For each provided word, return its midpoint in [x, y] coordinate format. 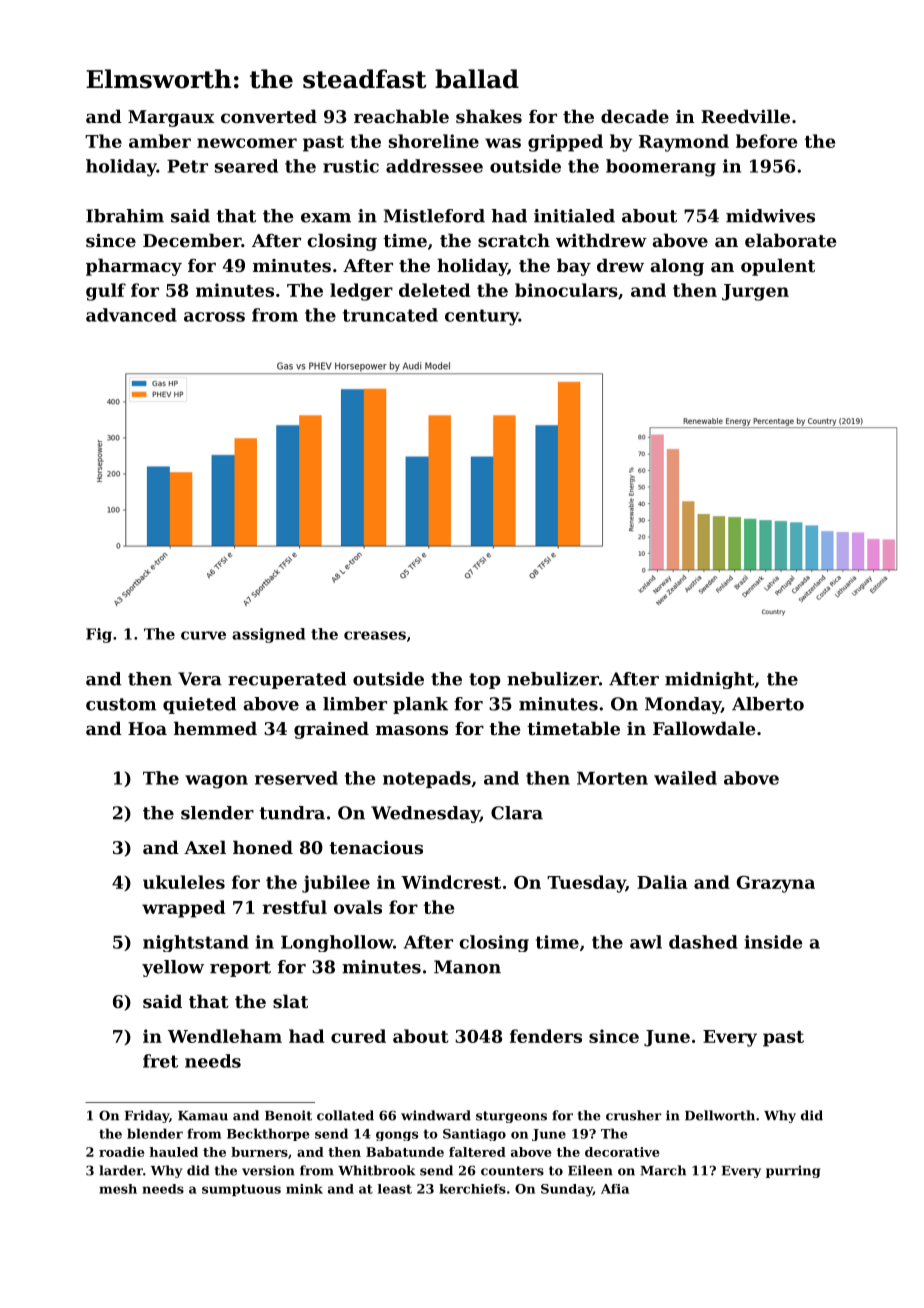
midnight [709, 680]
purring [793, 1171]
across [214, 317]
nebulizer [553, 679]
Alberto [768, 704]
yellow [173, 968]
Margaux [171, 118]
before [766, 141]
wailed [685, 778]
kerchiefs [472, 1189]
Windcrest [451, 882]
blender [155, 1133]
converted [269, 116]
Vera [200, 679]
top [484, 681]
